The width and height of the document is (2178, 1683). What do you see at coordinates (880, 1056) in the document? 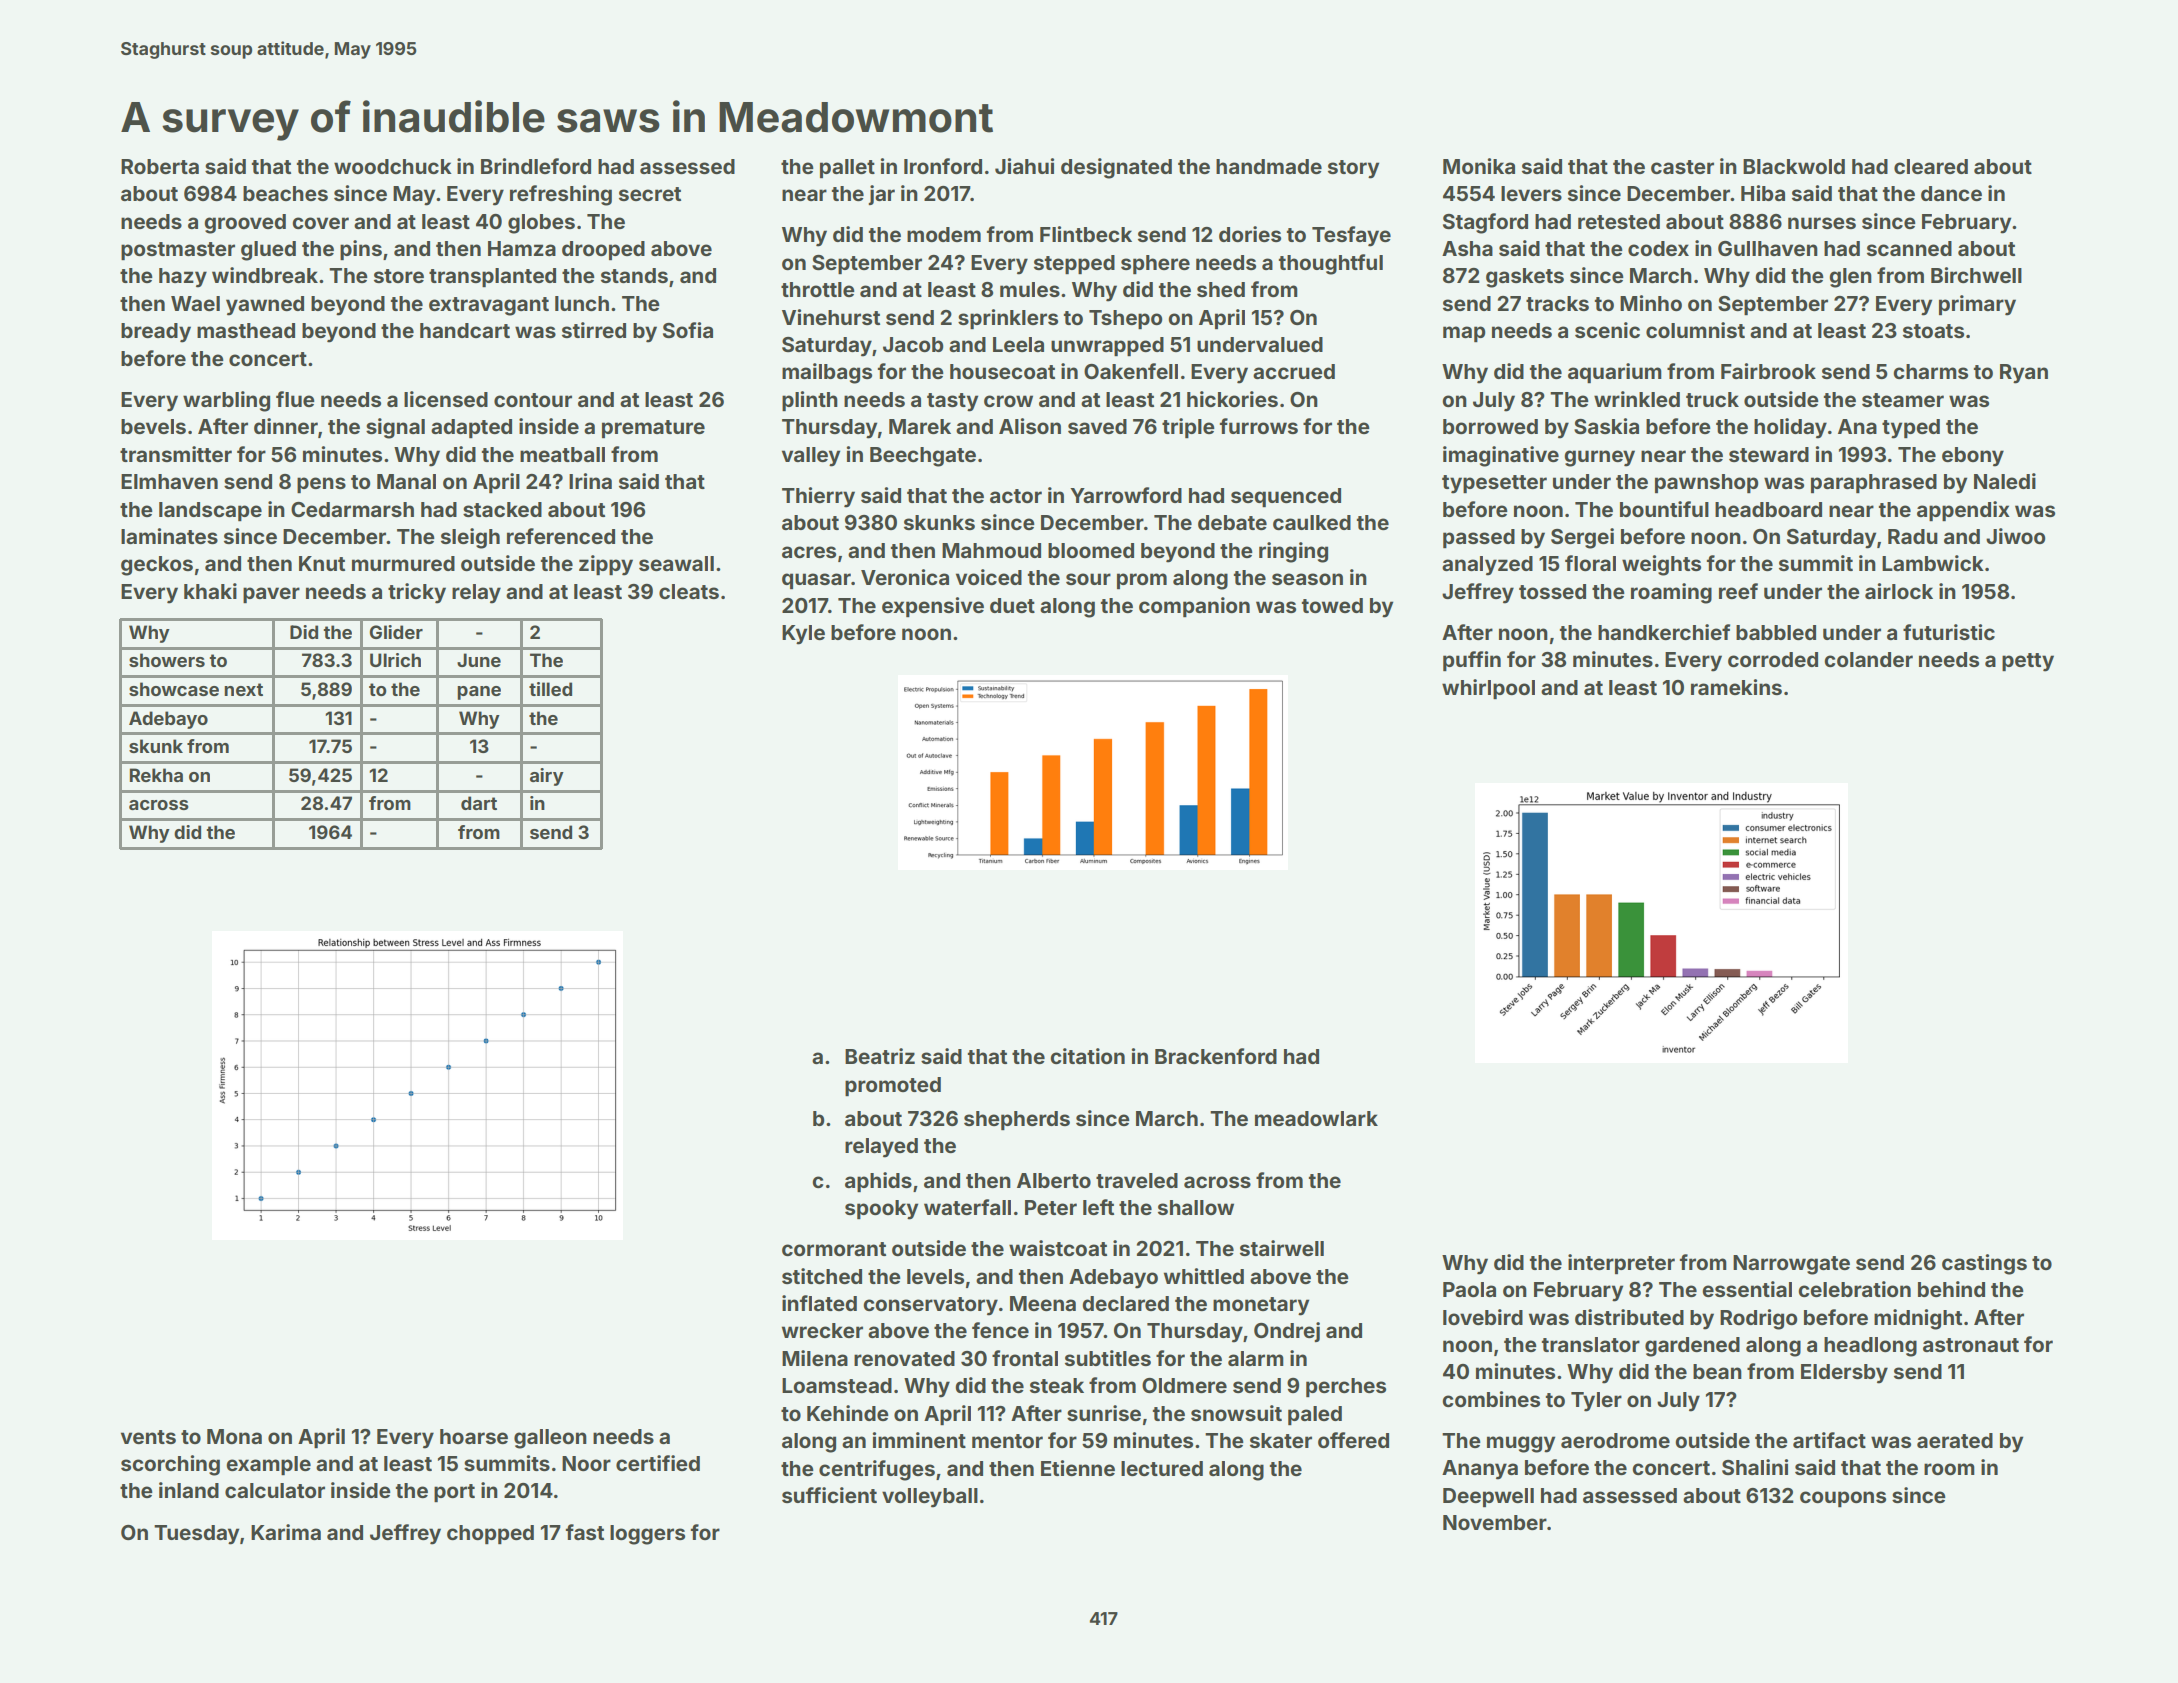
I see `Beatriz` at bounding box center [880, 1056].
